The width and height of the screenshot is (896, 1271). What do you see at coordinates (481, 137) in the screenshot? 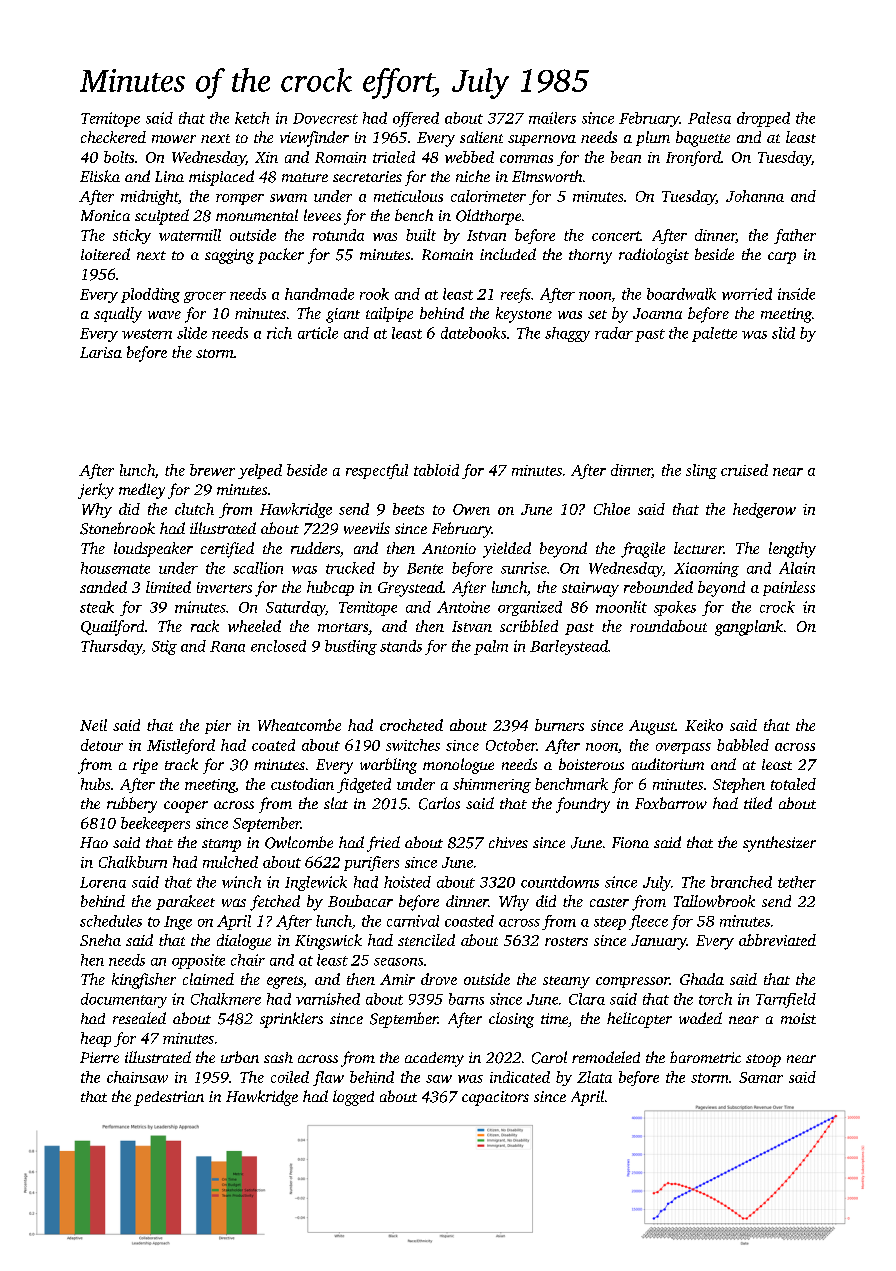
I see `salient` at bounding box center [481, 137].
